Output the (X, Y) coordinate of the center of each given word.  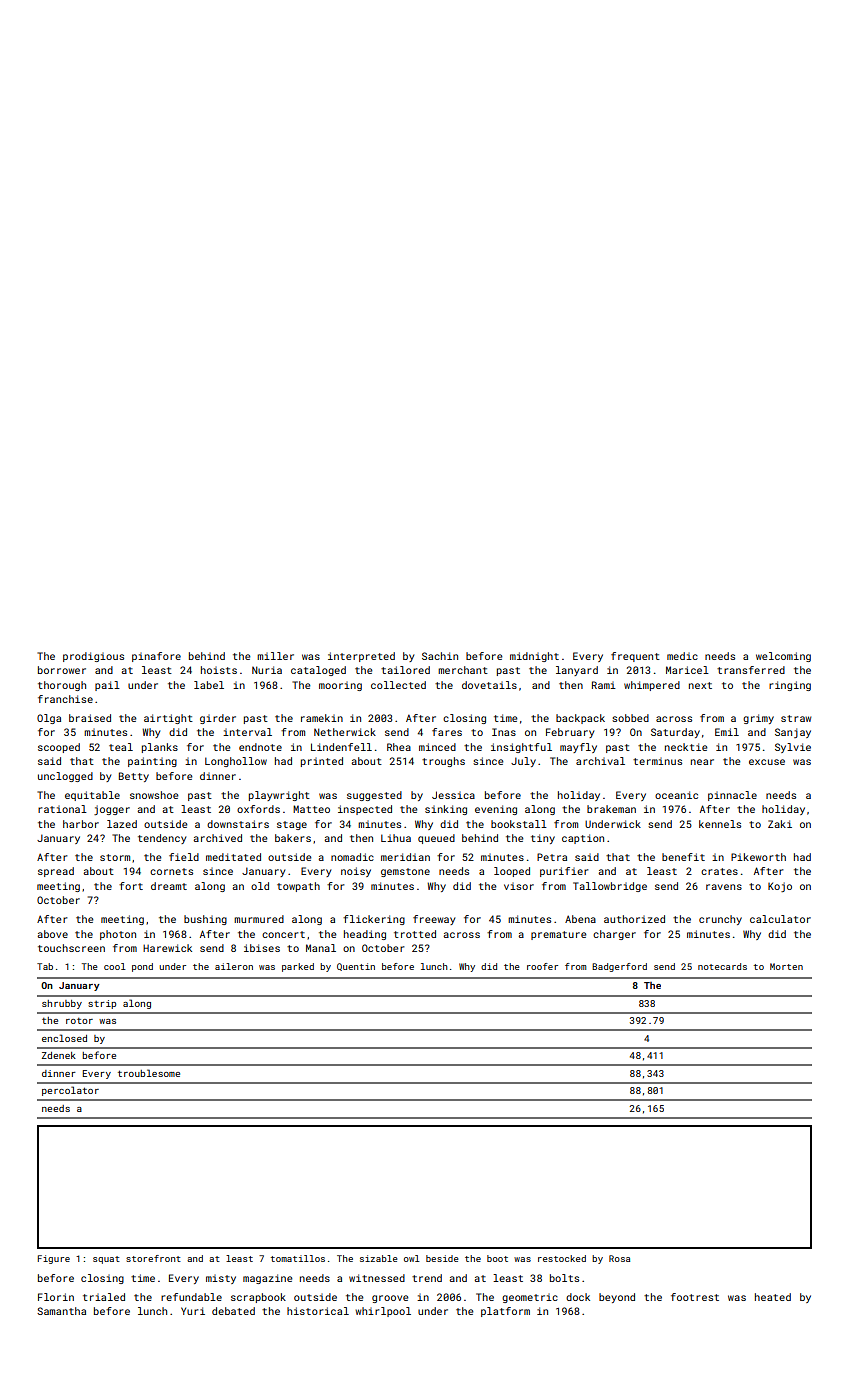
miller (275, 656)
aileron (234, 966)
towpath (298, 887)
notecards (722, 966)
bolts (564, 1278)
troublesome (149, 1073)
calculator (780, 919)
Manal (321, 948)
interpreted (361, 657)
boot (497, 1258)
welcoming (783, 657)
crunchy (720, 920)
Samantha (61, 1311)
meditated (233, 857)
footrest (695, 1297)
